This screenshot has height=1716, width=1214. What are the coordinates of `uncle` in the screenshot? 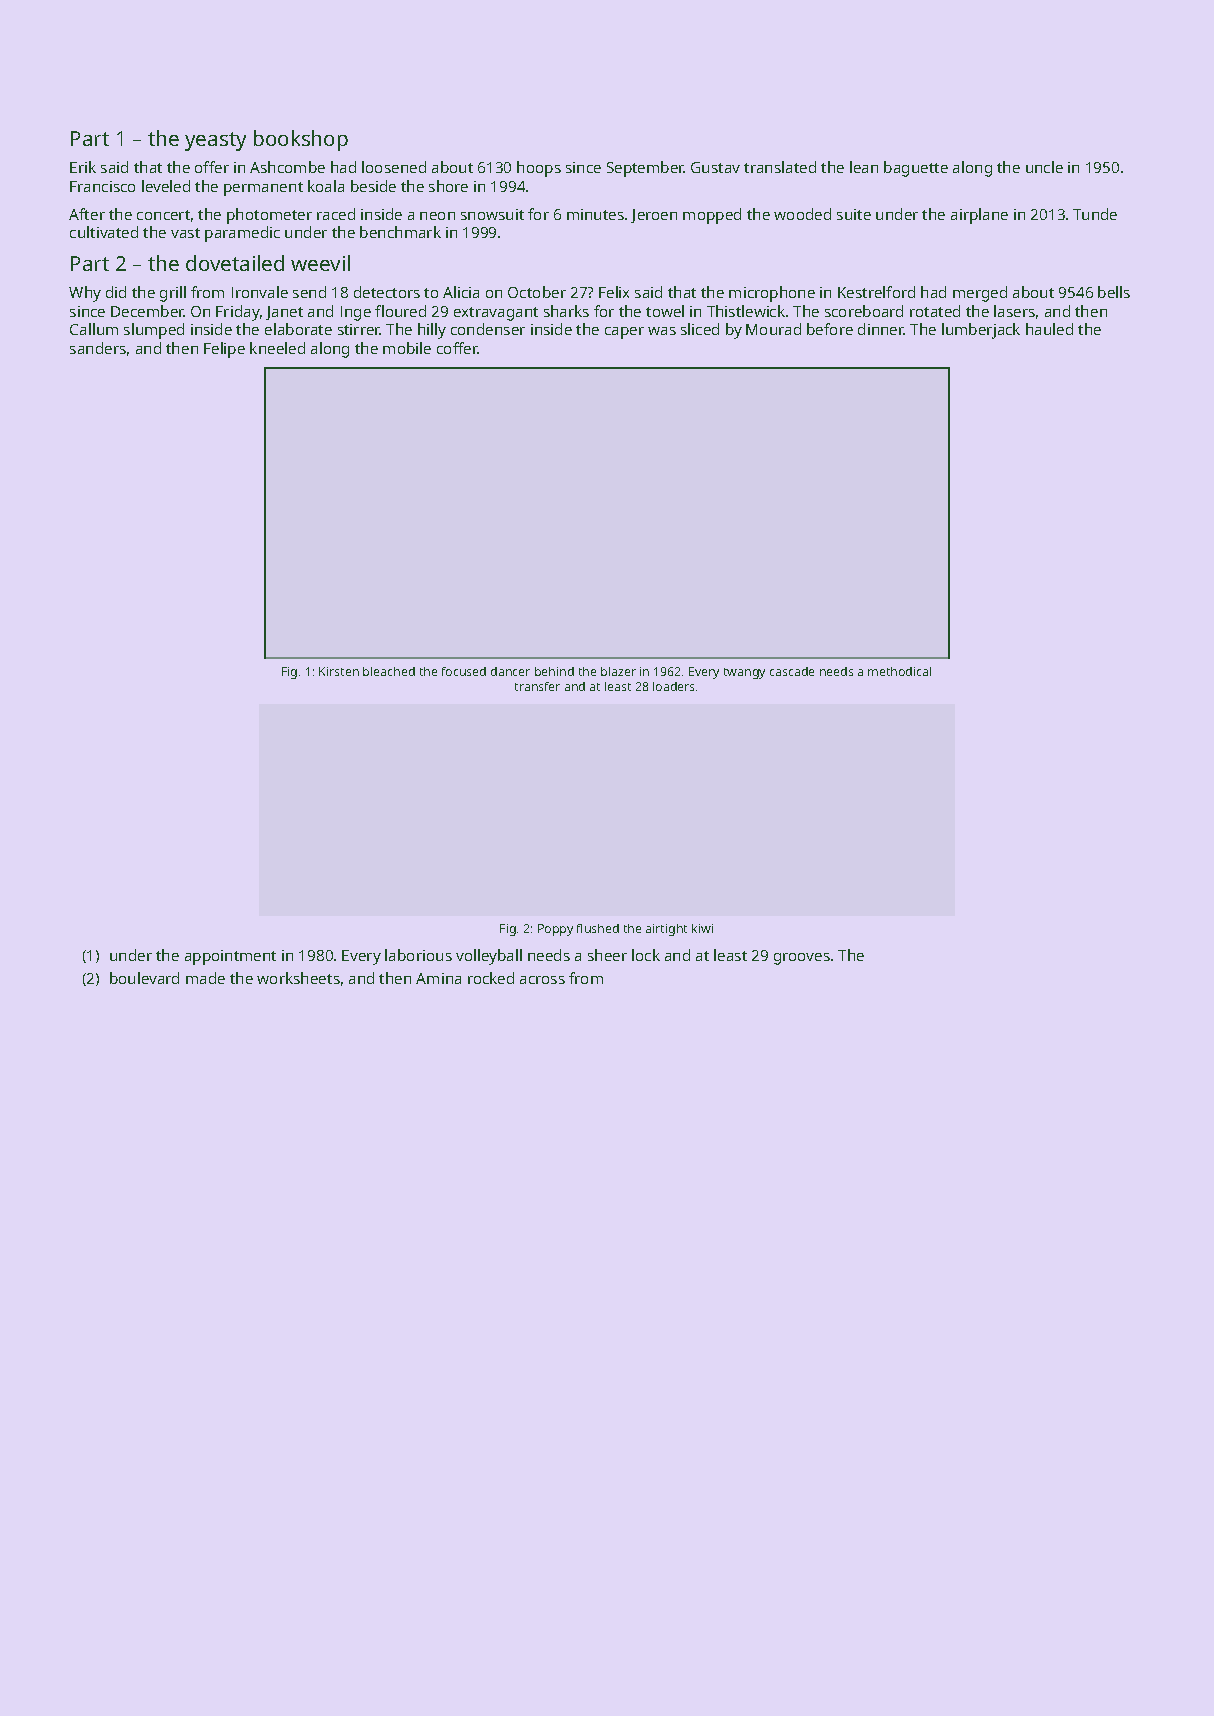 It's located at (1044, 167).
